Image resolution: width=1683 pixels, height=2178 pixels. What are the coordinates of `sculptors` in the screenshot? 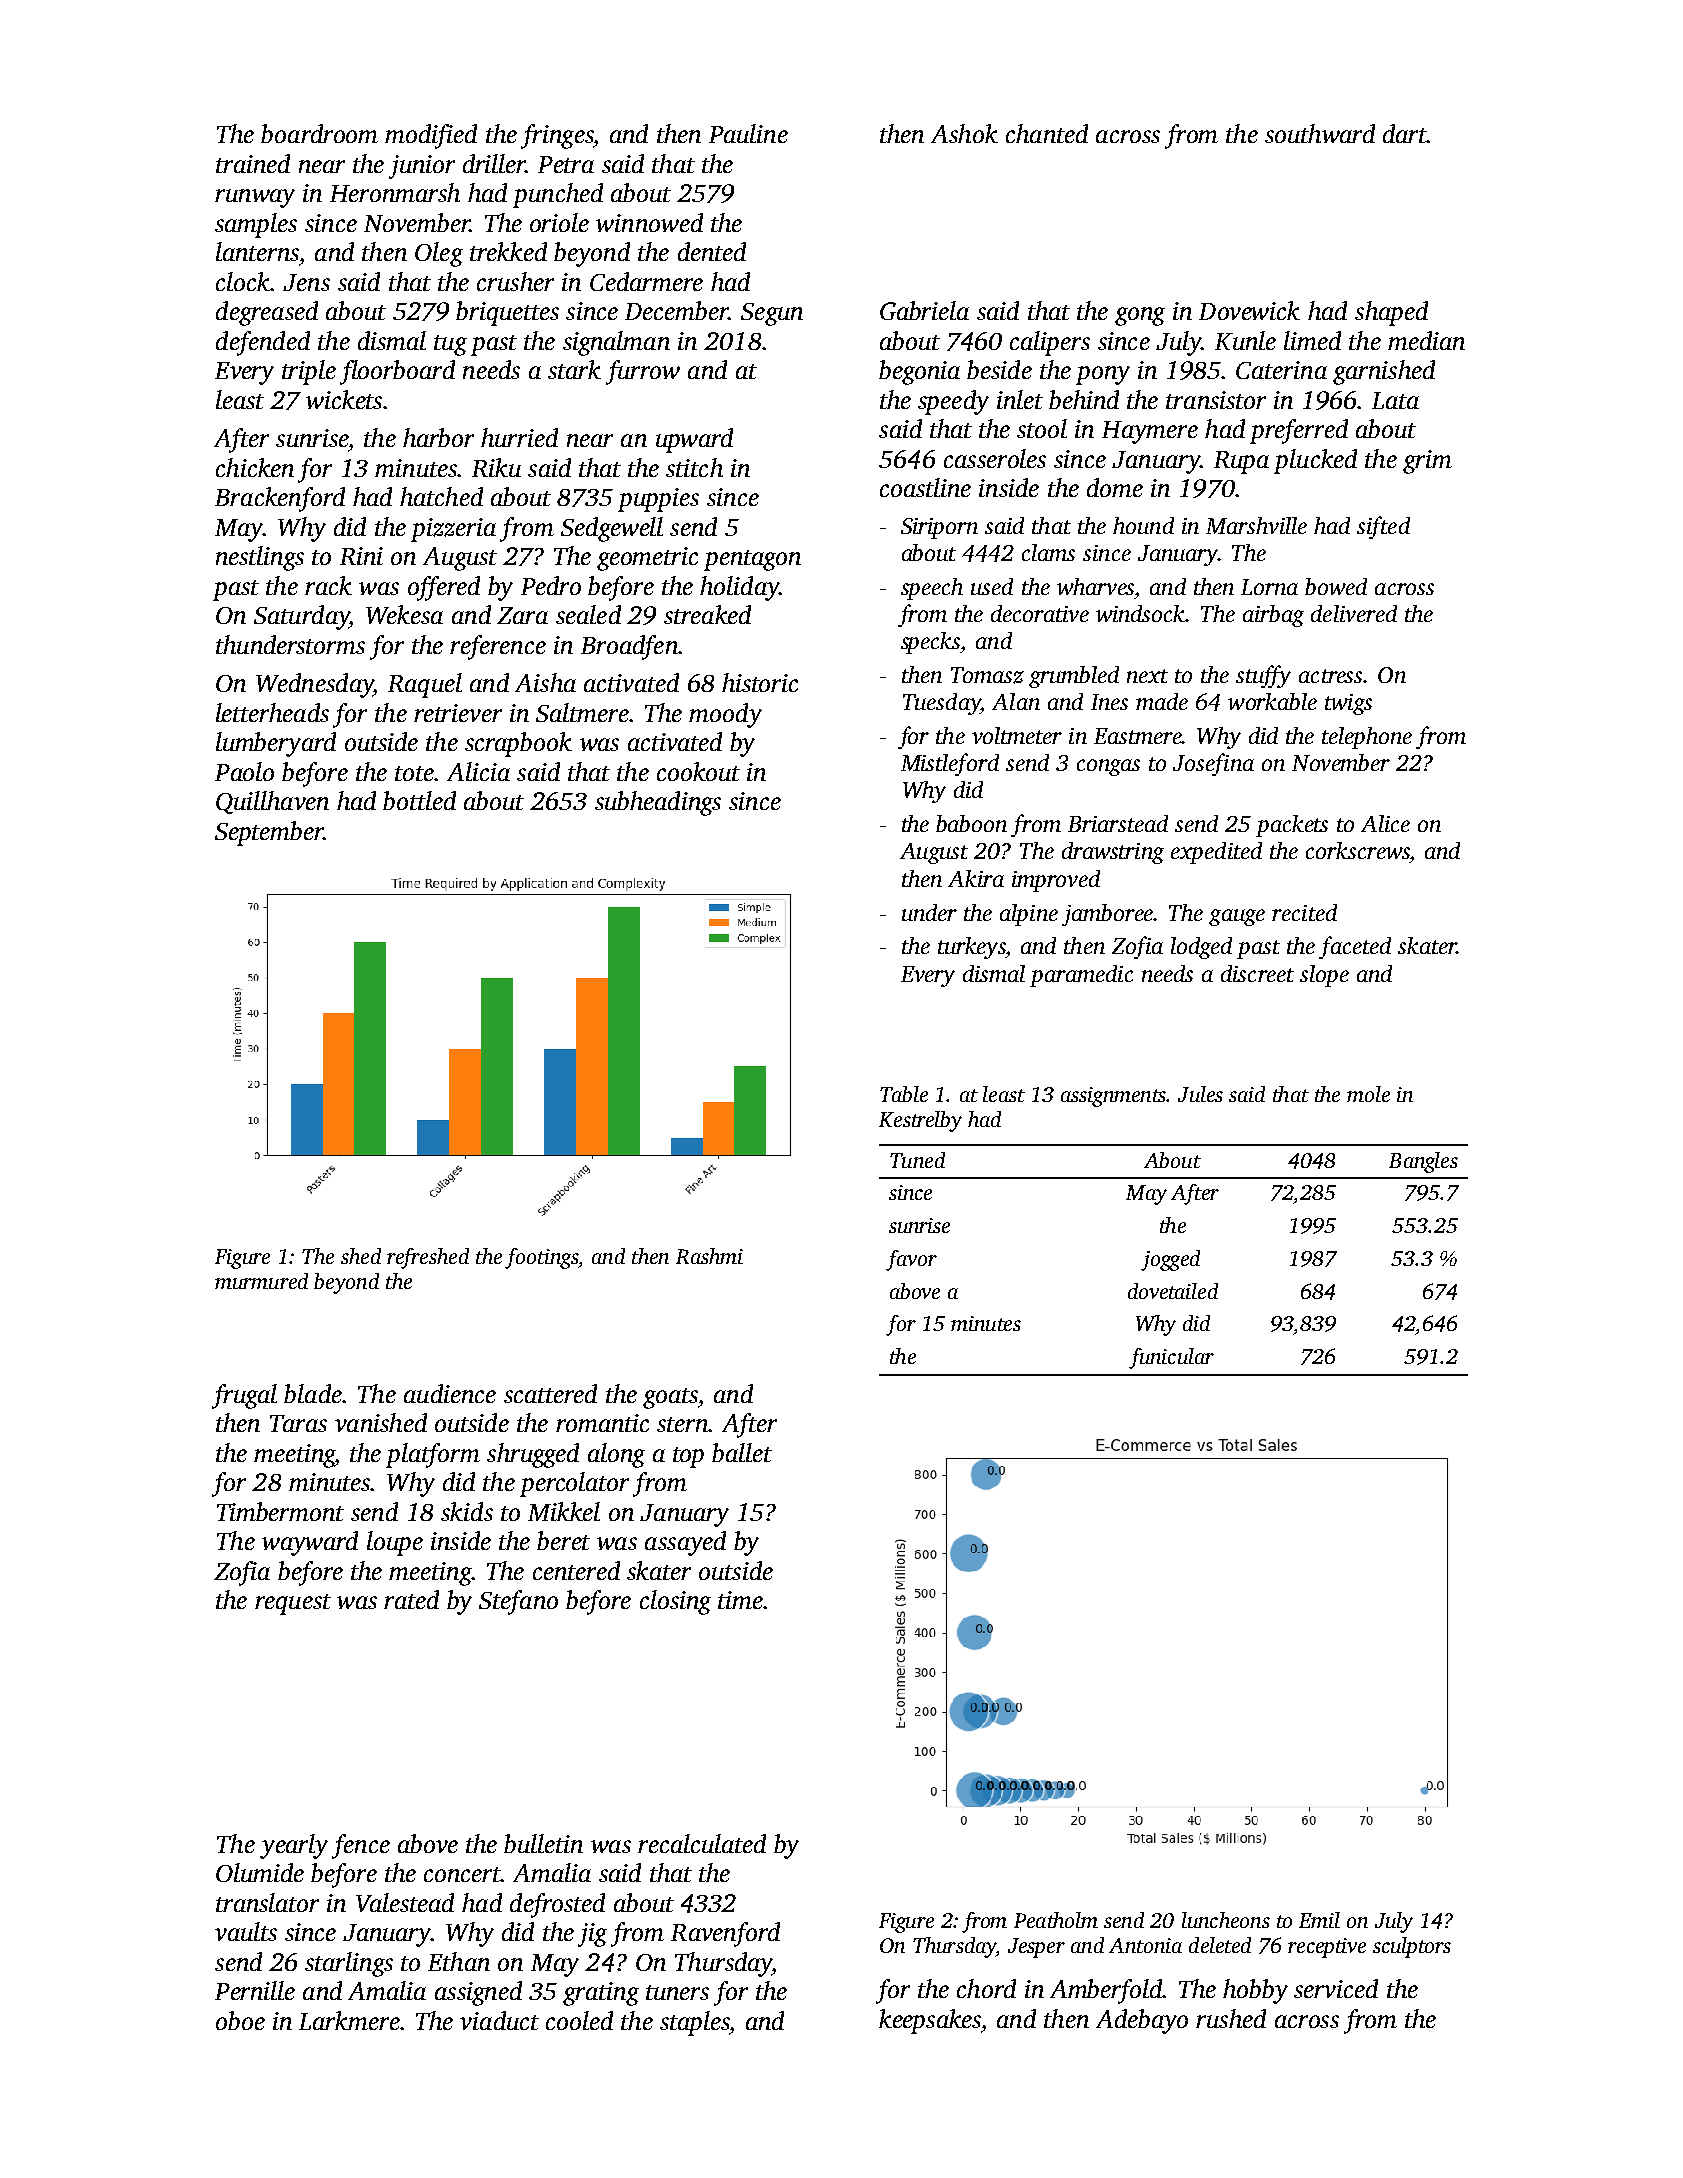 It's located at (1412, 1947).
